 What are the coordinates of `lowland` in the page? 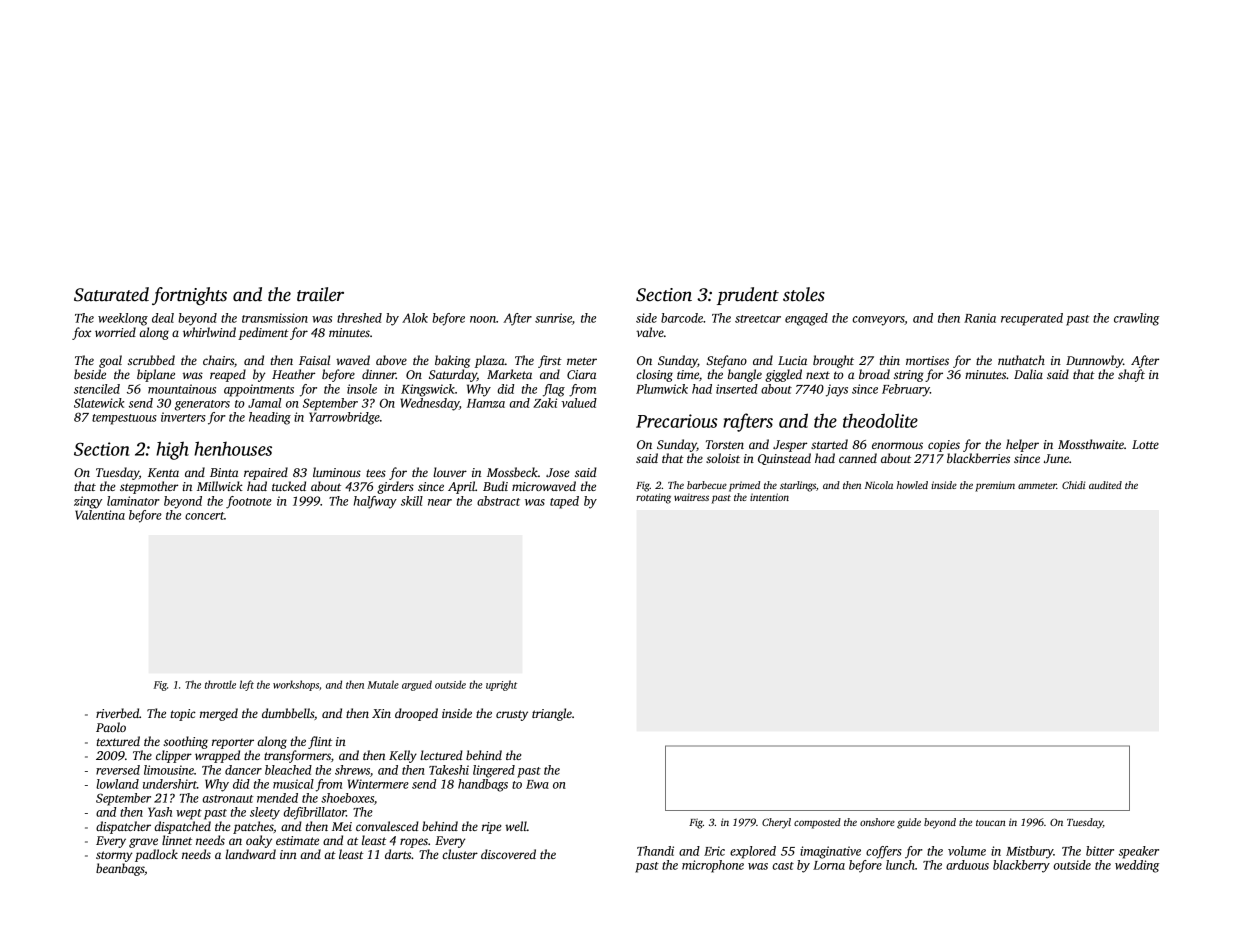 It's located at (117, 784).
